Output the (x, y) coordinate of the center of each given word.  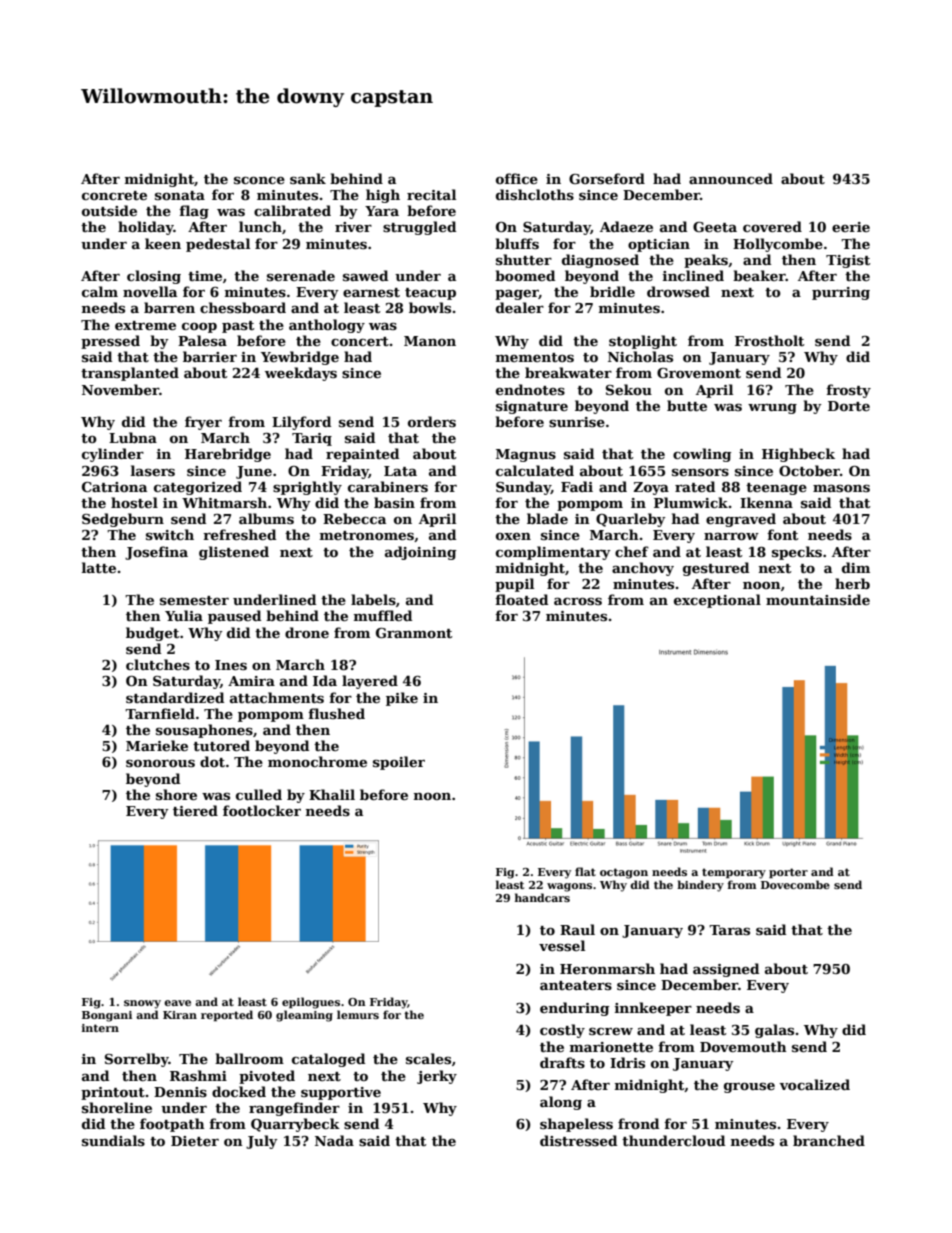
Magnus (526, 455)
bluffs (517, 243)
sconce (259, 180)
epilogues (311, 1003)
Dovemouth (743, 1046)
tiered (195, 810)
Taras (729, 930)
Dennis (180, 1092)
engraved (741, 520)
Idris (627, 1062)
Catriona (114, 487)
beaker (759, 275)
